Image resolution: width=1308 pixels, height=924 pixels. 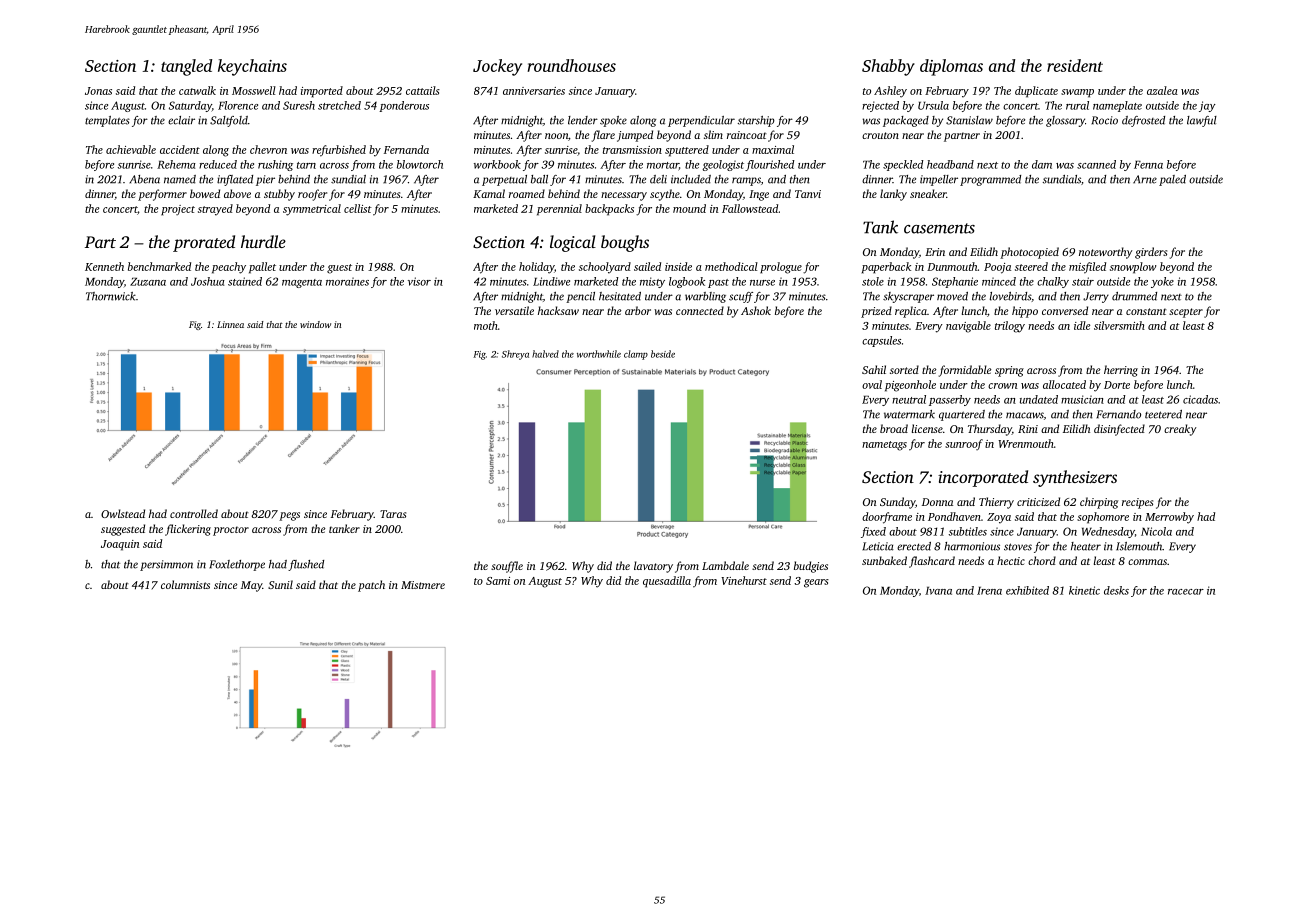 I want to click on incorporated, so click(x=983, y=478).
